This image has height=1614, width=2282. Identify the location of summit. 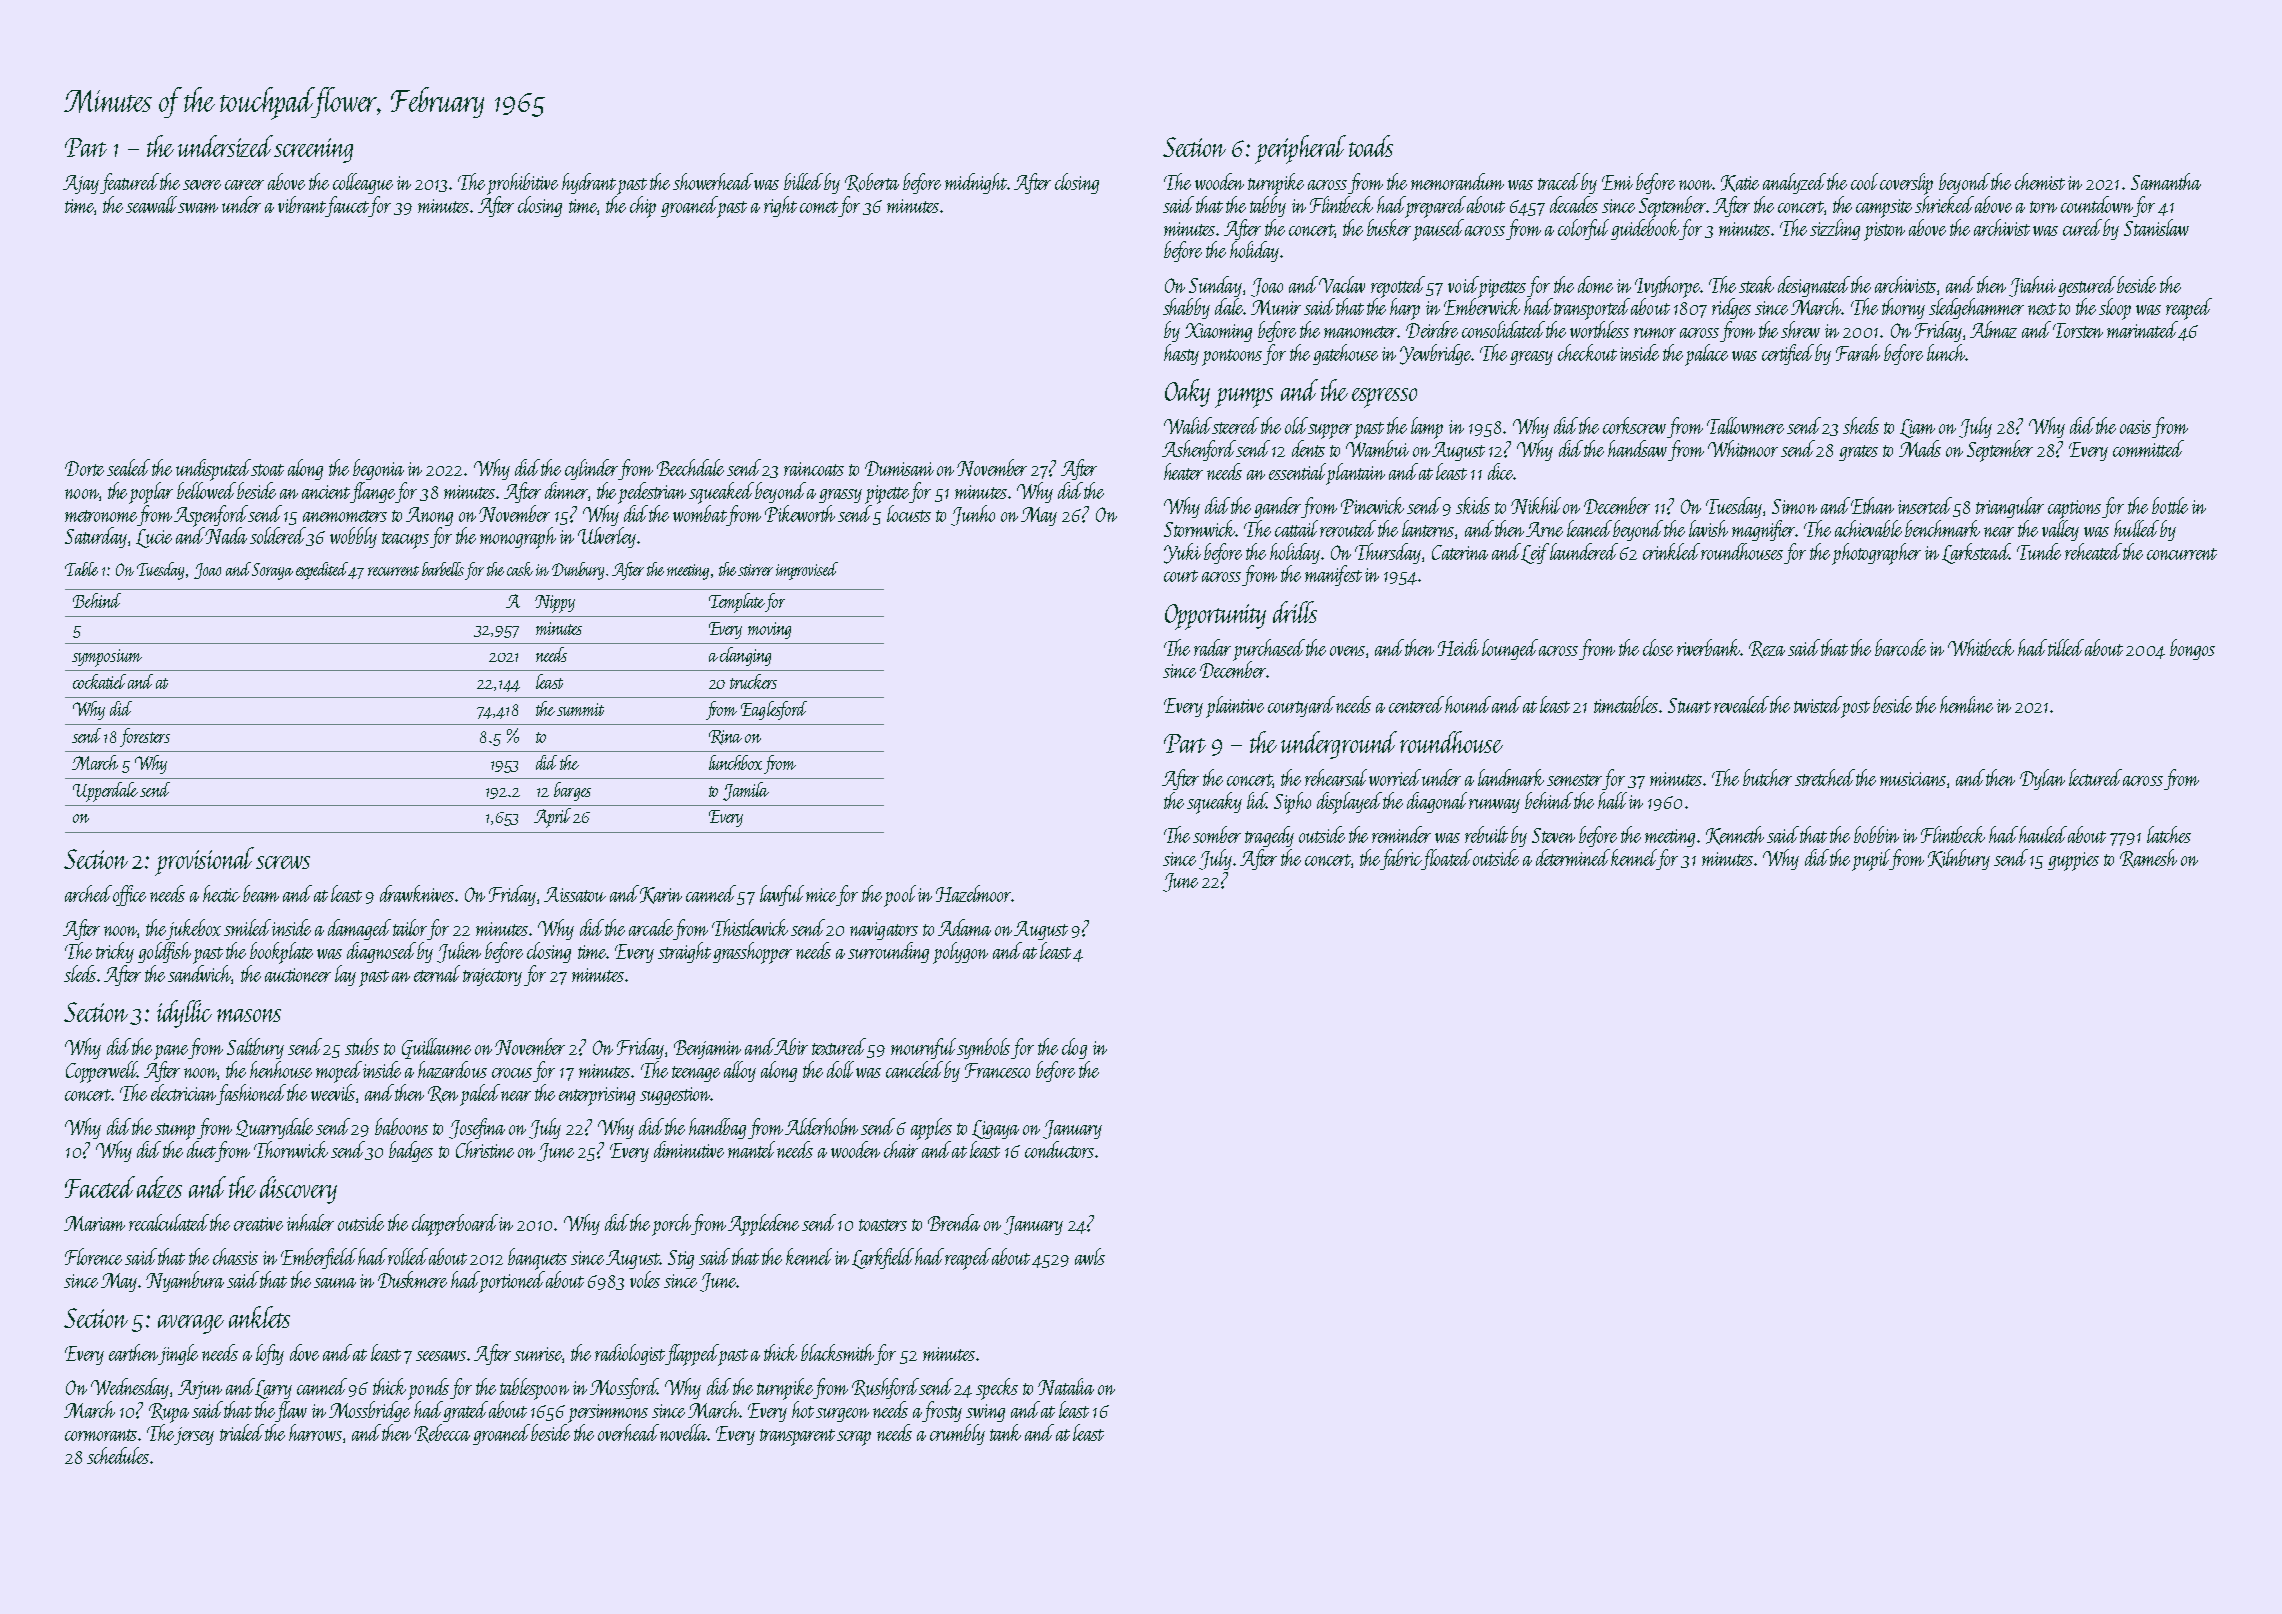
(580, 709).
